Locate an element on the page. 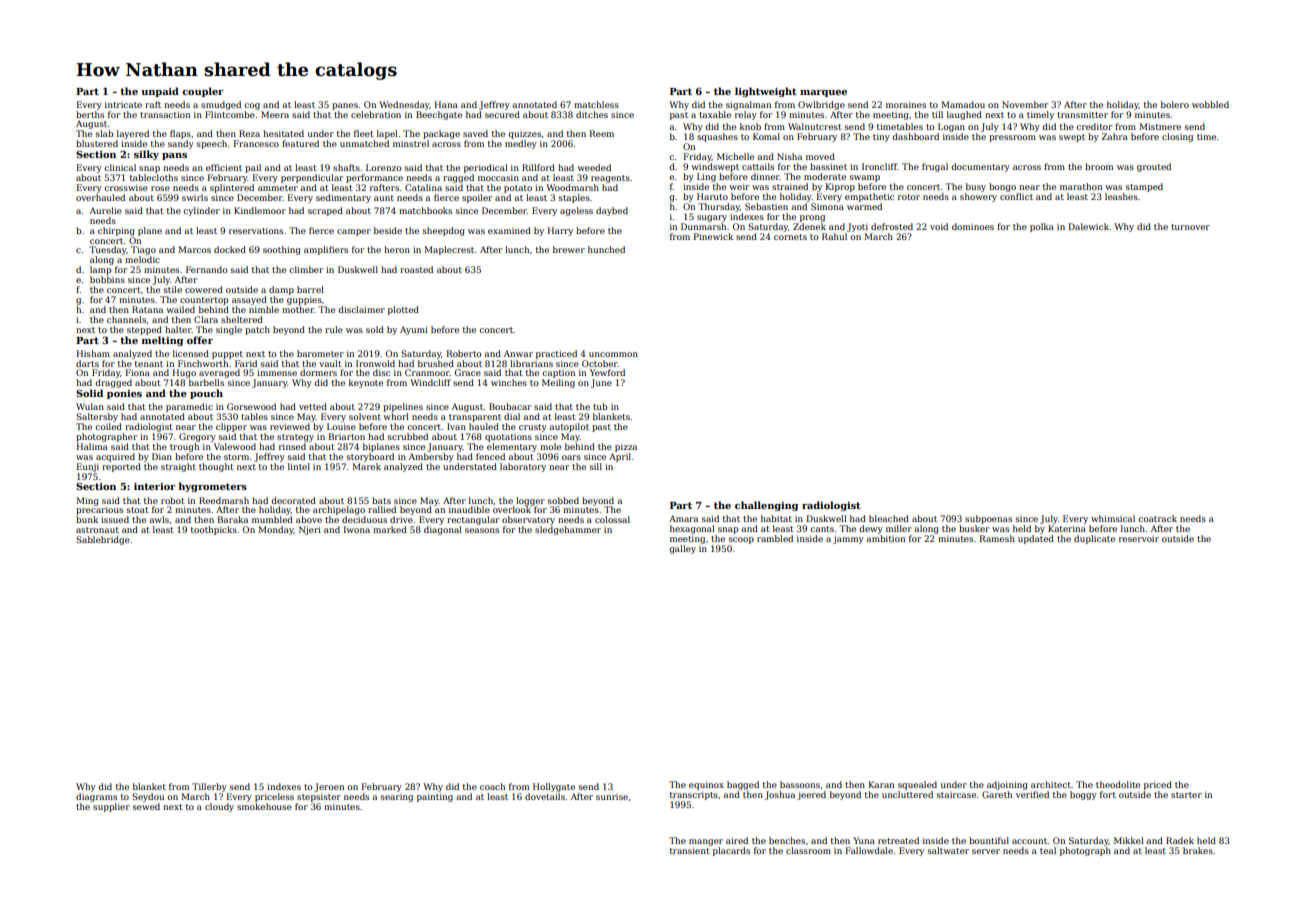 The width and height of the page is (1308, 924). painting is located at coordinates (435, 797).
